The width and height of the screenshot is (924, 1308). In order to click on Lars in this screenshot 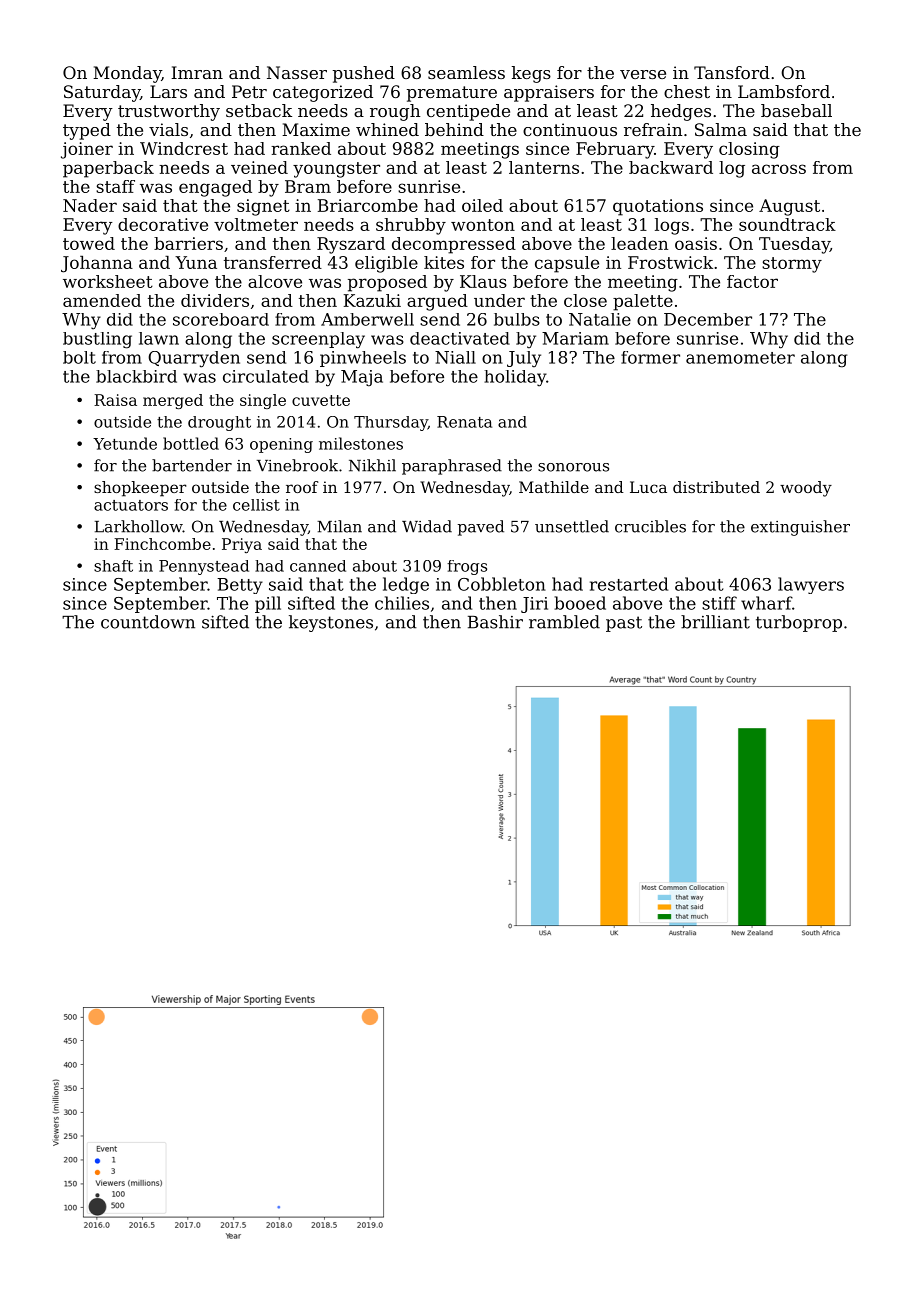, I will do `click(168, 91)`.
